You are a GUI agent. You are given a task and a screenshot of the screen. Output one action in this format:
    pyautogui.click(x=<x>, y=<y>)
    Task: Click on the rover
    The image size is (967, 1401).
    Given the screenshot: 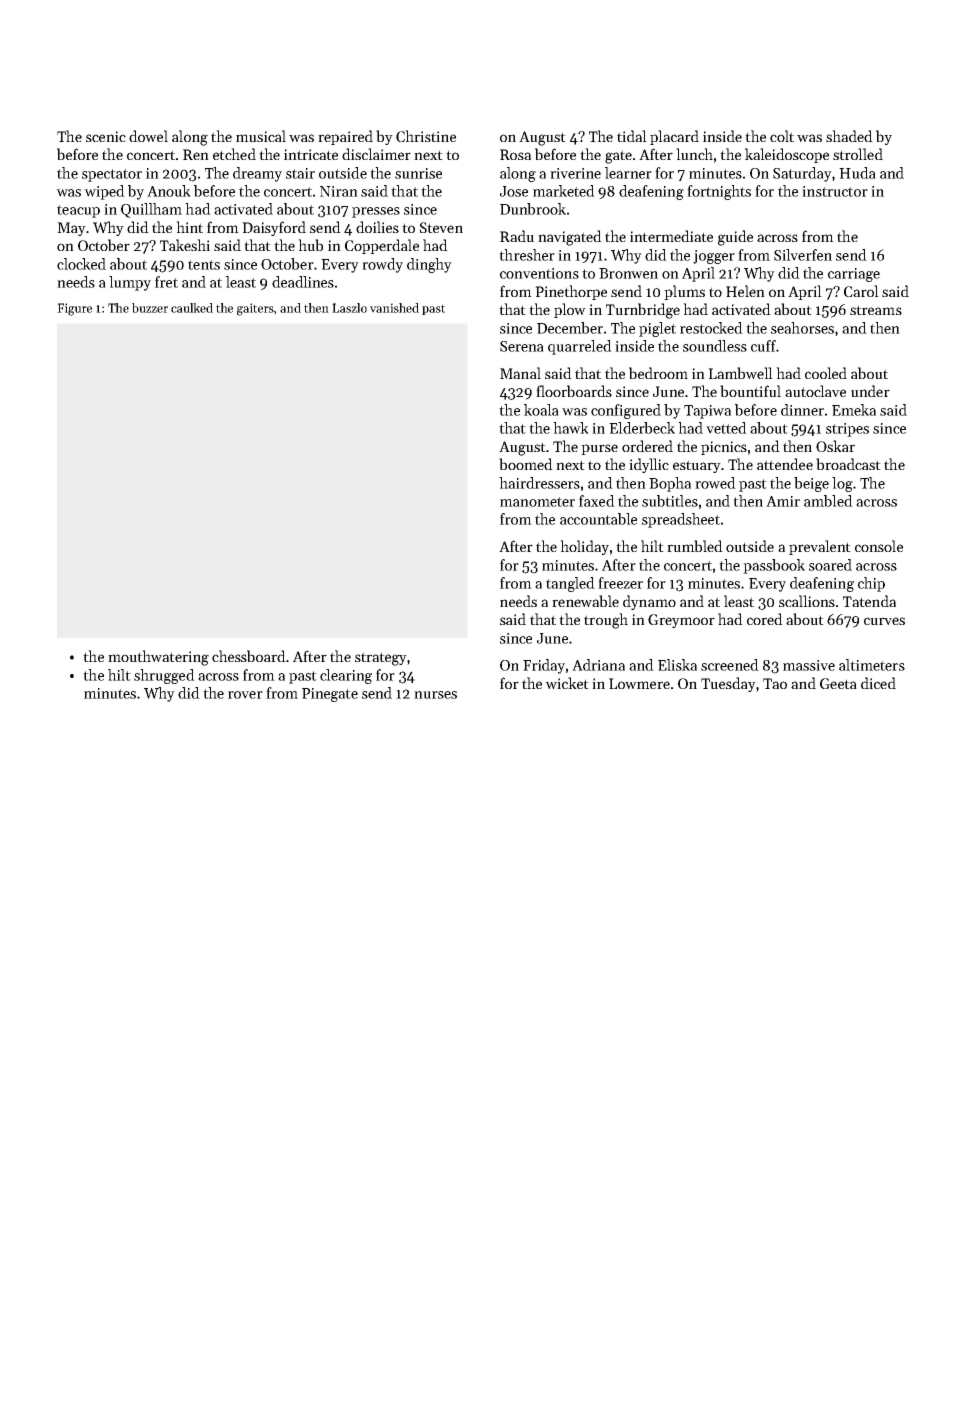 What is the action you would take?
    pyautogui.click(x=245, y=695)
